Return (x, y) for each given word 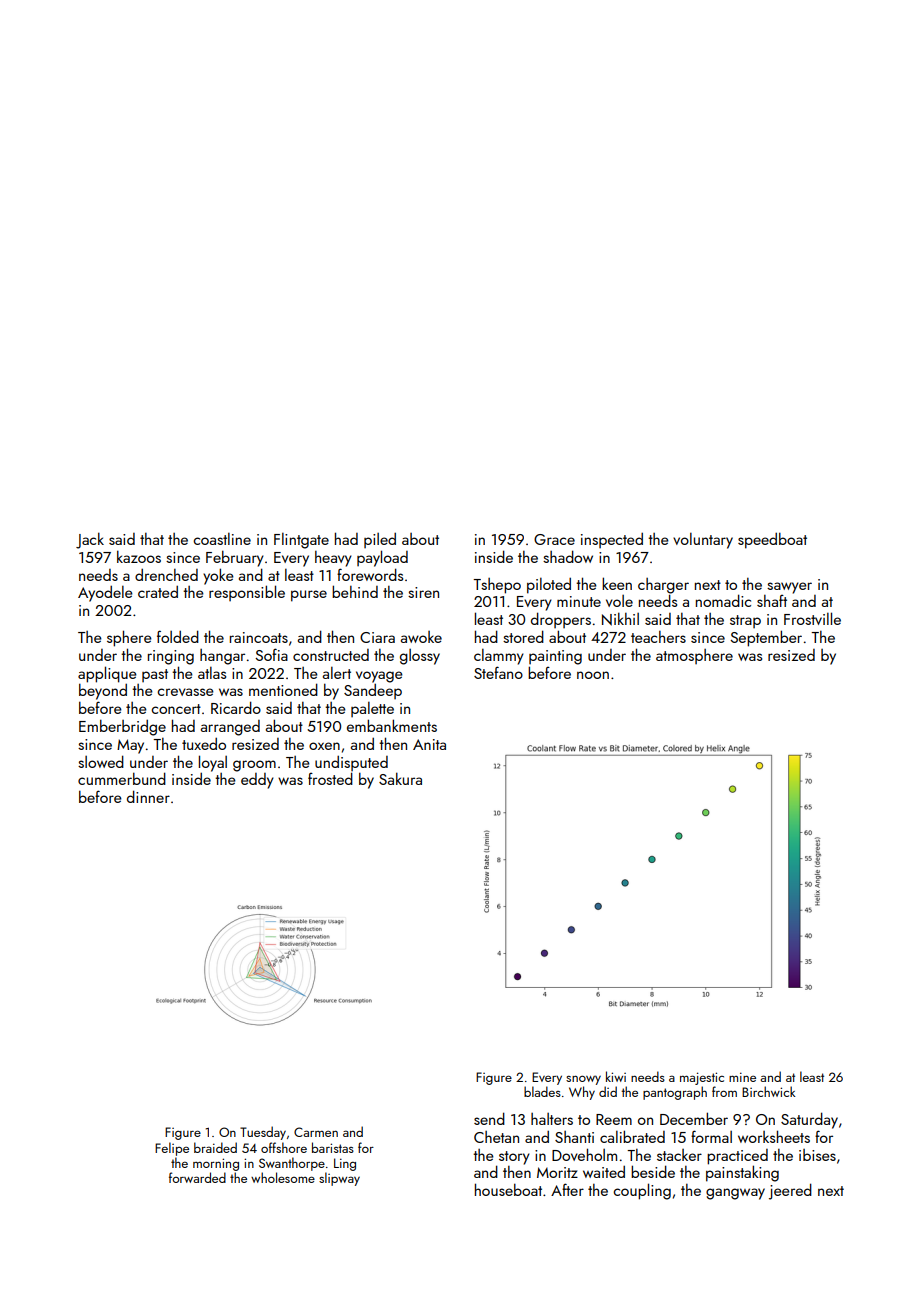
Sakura (400, 778)
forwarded (197, 1177)
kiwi (616, 1076)
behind (355, 591)
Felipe (172, 1149)
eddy (257, 781)
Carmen (316, 1132)
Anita (429, 744)
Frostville (812, 618)
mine (742, 1077)
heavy (333, 559)
